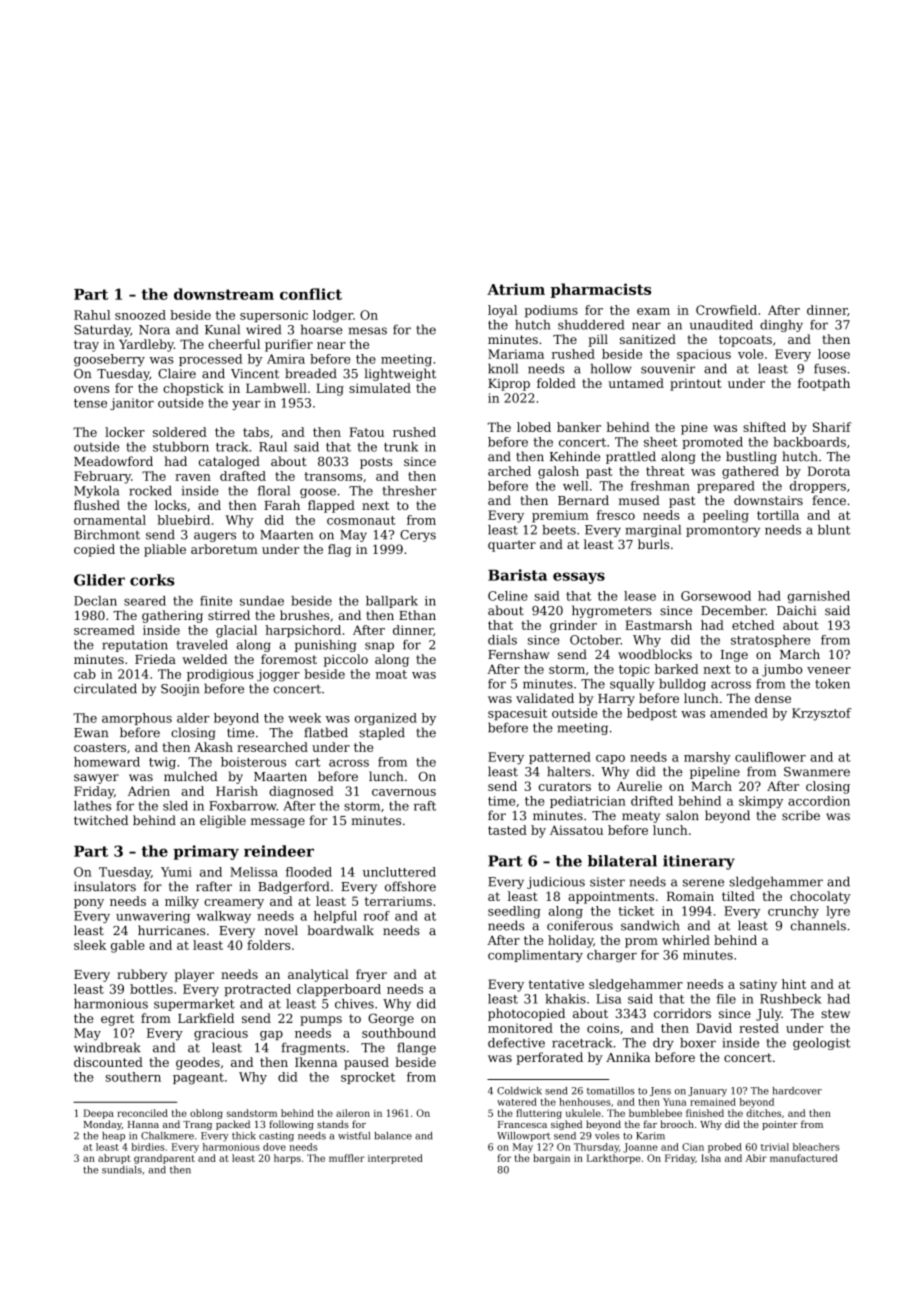 The width and height of the screenshot is (924, 1314). Describe the element at coordinates (377, 916) in the screenshot. I see `roof` at that location.
